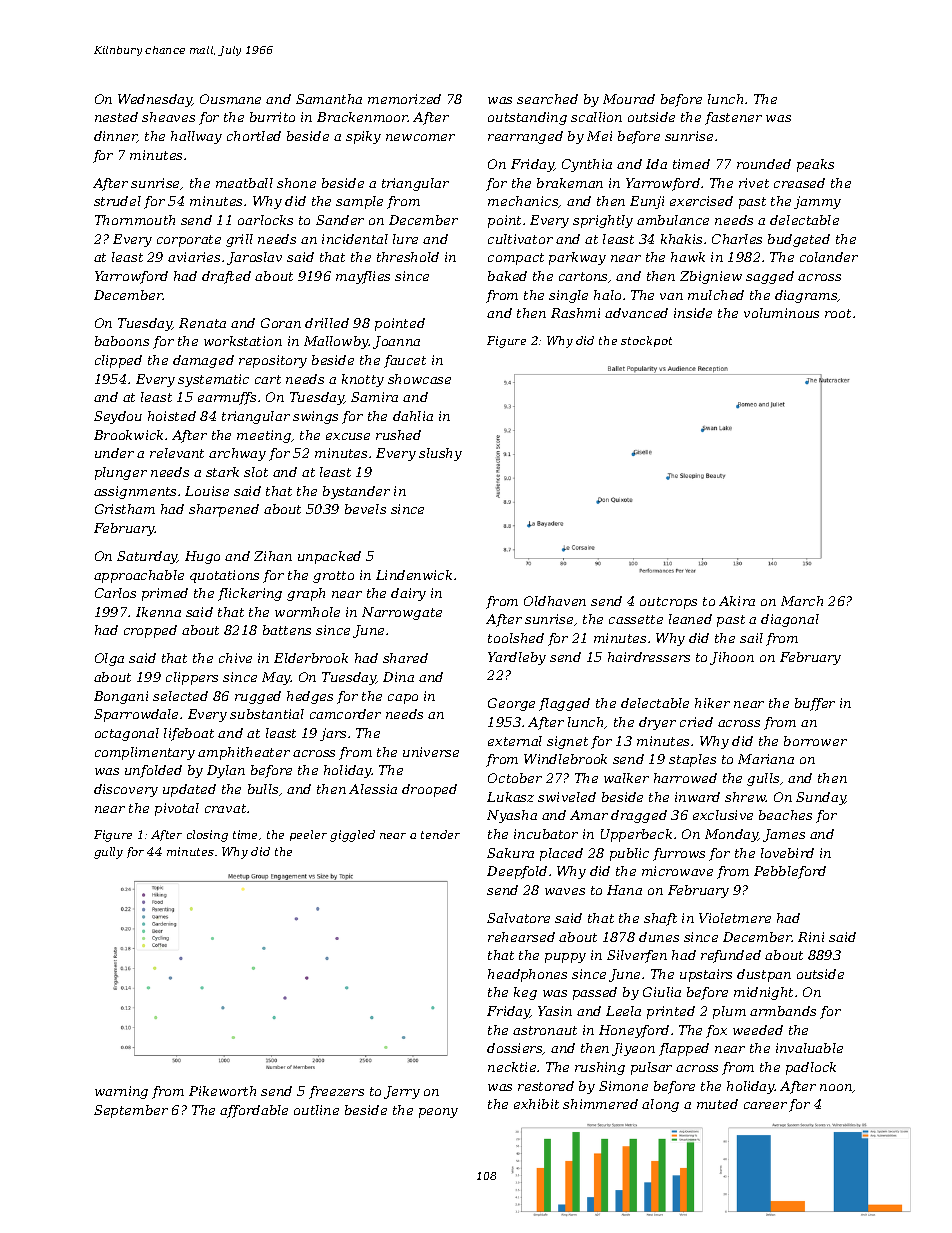 This screenshot has height=1233, width=952. I want to click on dryer, so click(657, 723).
